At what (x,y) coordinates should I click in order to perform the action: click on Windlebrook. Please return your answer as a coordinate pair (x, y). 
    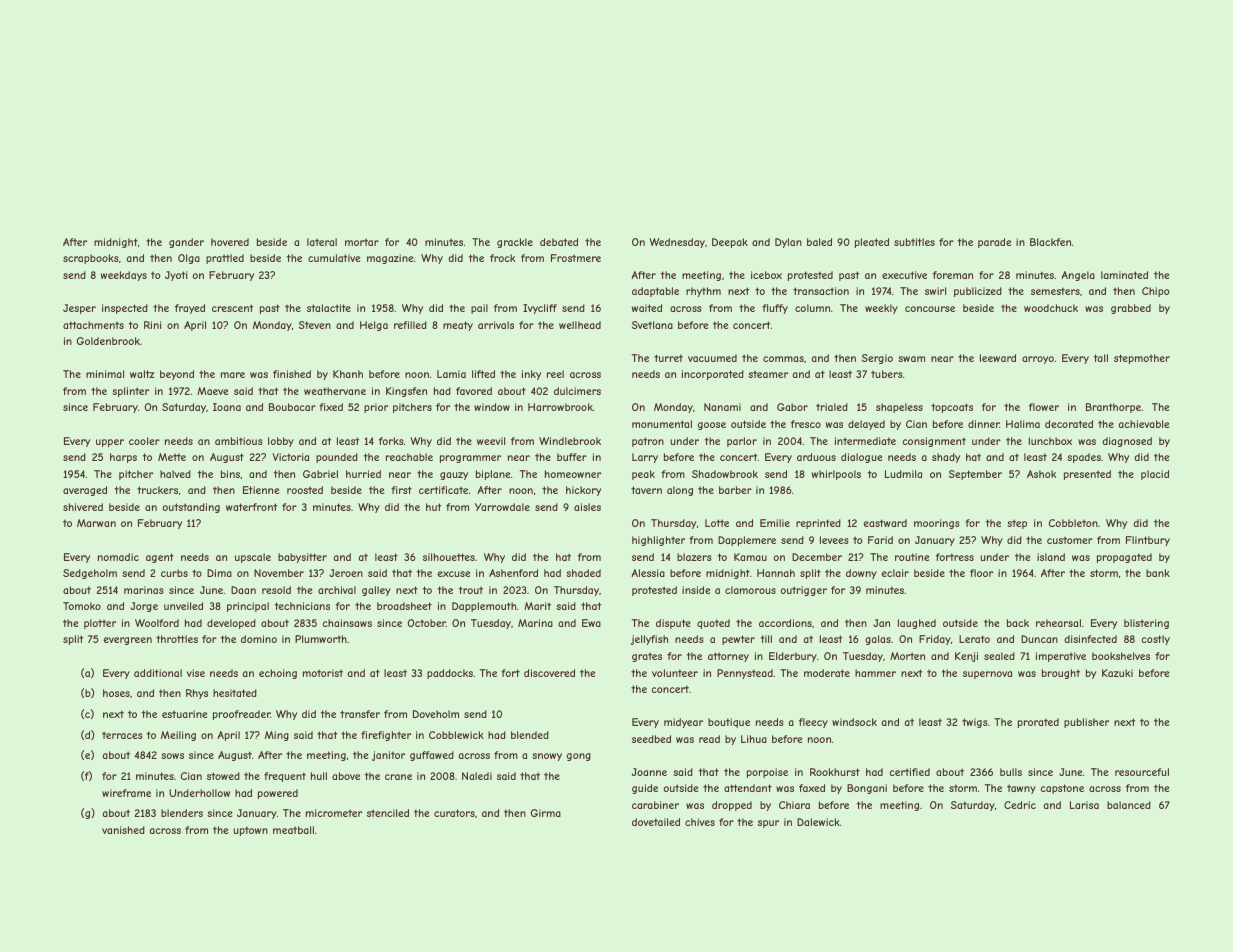
    Looking at the image, I should click on (570, 441).
